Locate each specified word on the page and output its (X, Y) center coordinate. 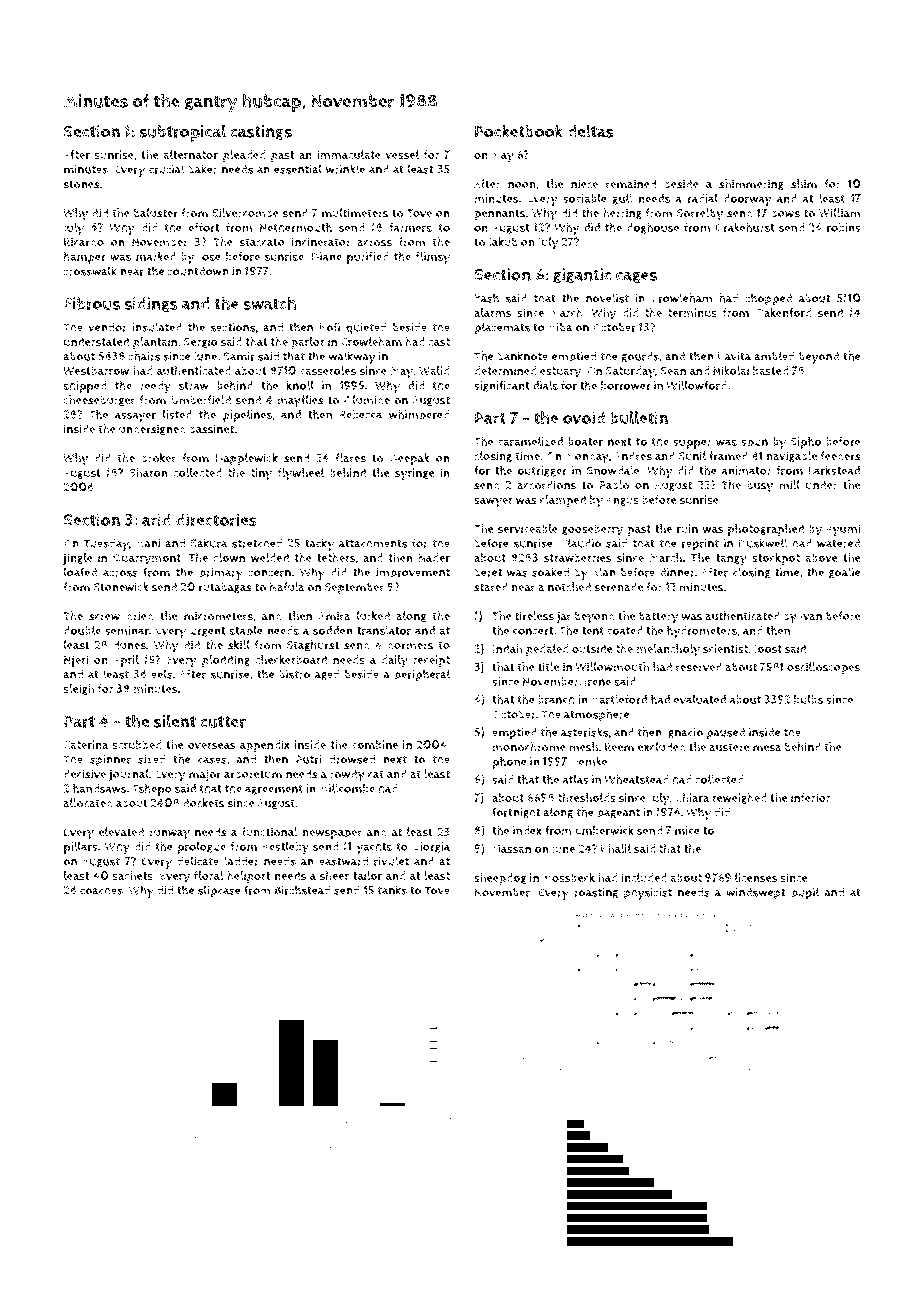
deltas (590, 131)
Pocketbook (519, 131)
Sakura (208, 543)
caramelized (530, 441)
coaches (101, 890)
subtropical (182, 133)
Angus (622, 501)
